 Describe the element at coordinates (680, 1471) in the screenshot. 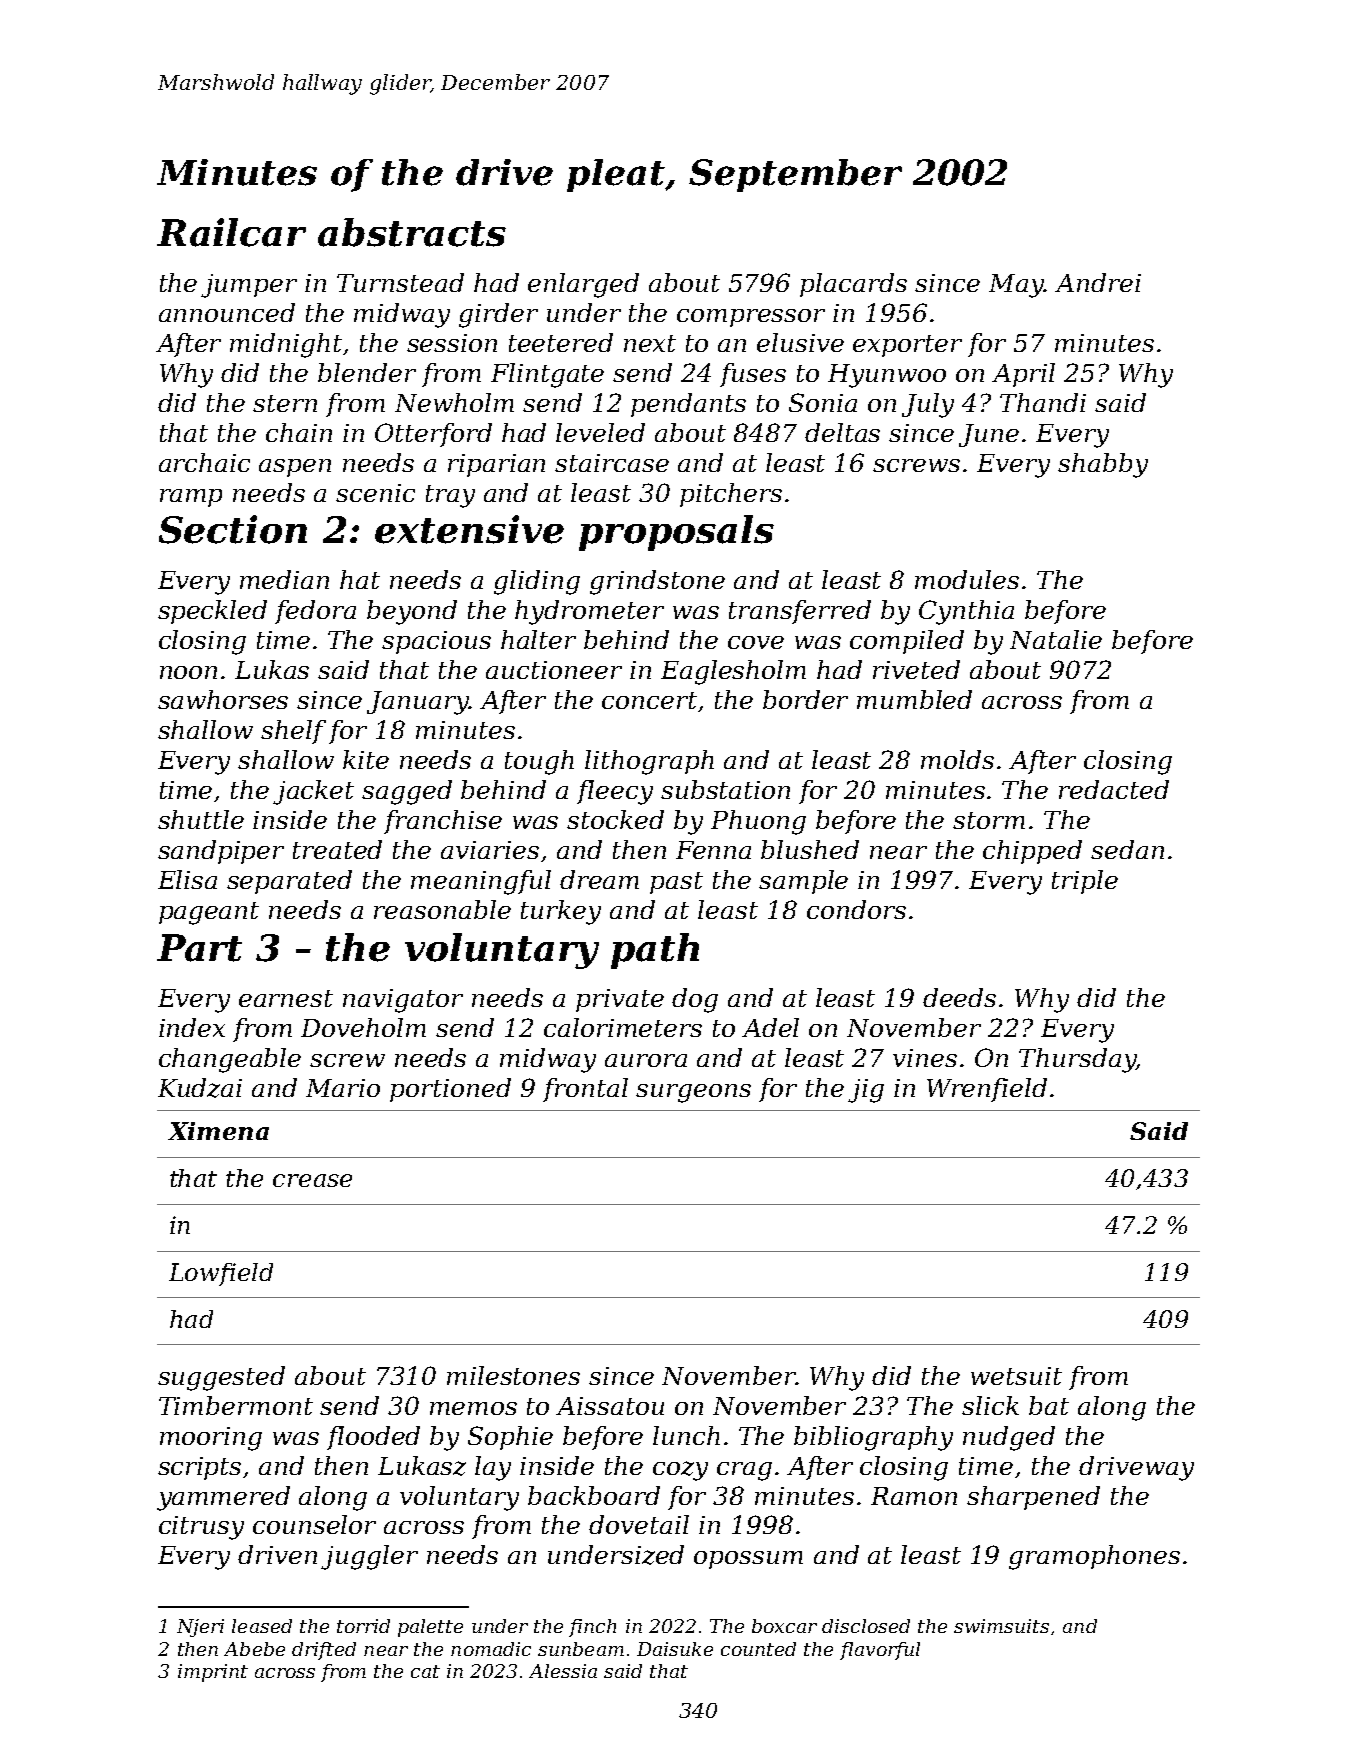

I see `cozy` at that location.
